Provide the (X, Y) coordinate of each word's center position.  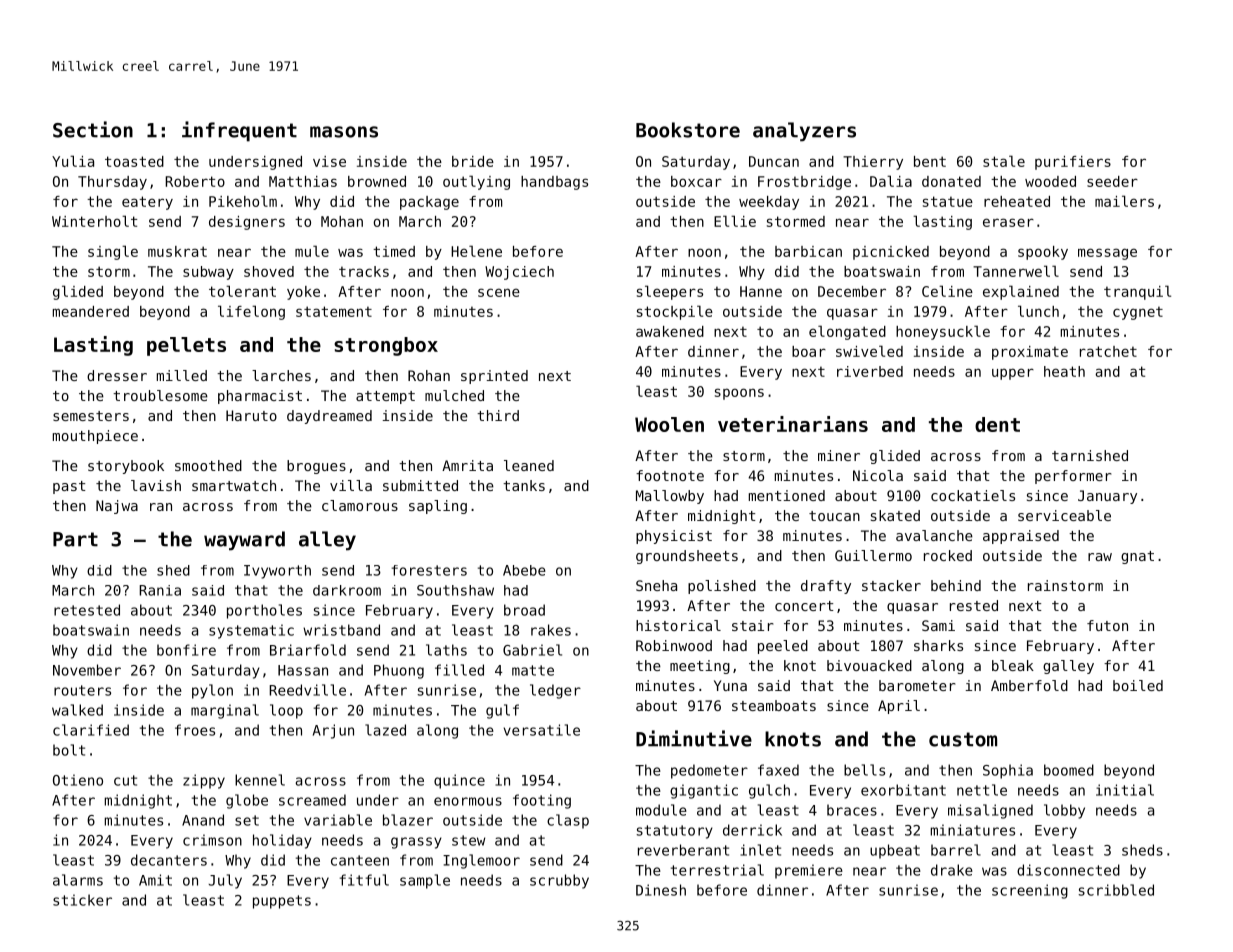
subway (208, 273)
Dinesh (661, 890)
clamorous (360, 505)
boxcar (696, 181)
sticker (82, 900)
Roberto (195, 181)
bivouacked (869, 665)
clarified (91, 730)
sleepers (670, 292)
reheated (1017, 201)
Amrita (467, 465)
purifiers (1073, 163)
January (1107, 497)
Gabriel (532, 650)
